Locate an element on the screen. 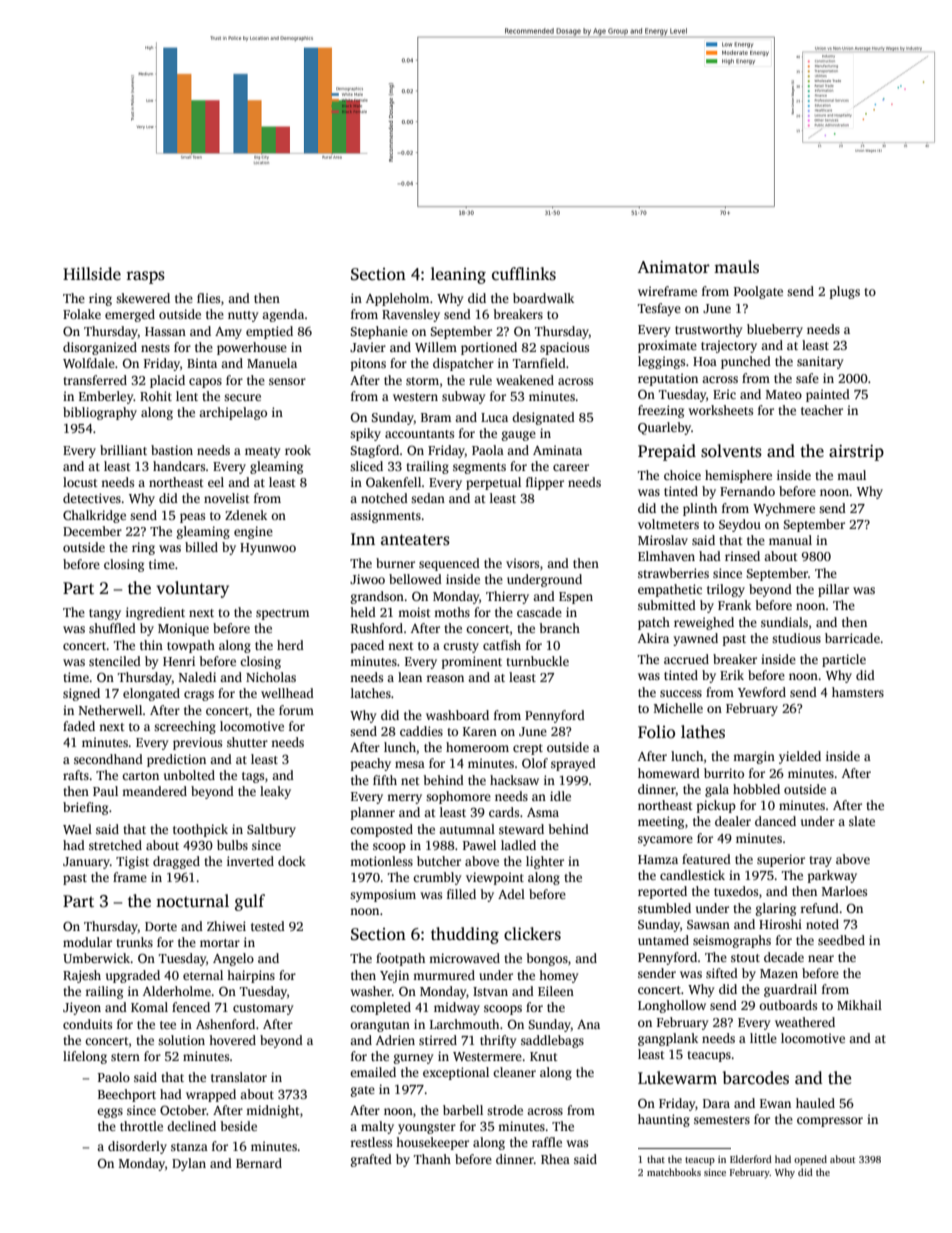 Image resolution: width=952 pixels, height=1233 pixels. tags is located at coordinates (253, 777).
